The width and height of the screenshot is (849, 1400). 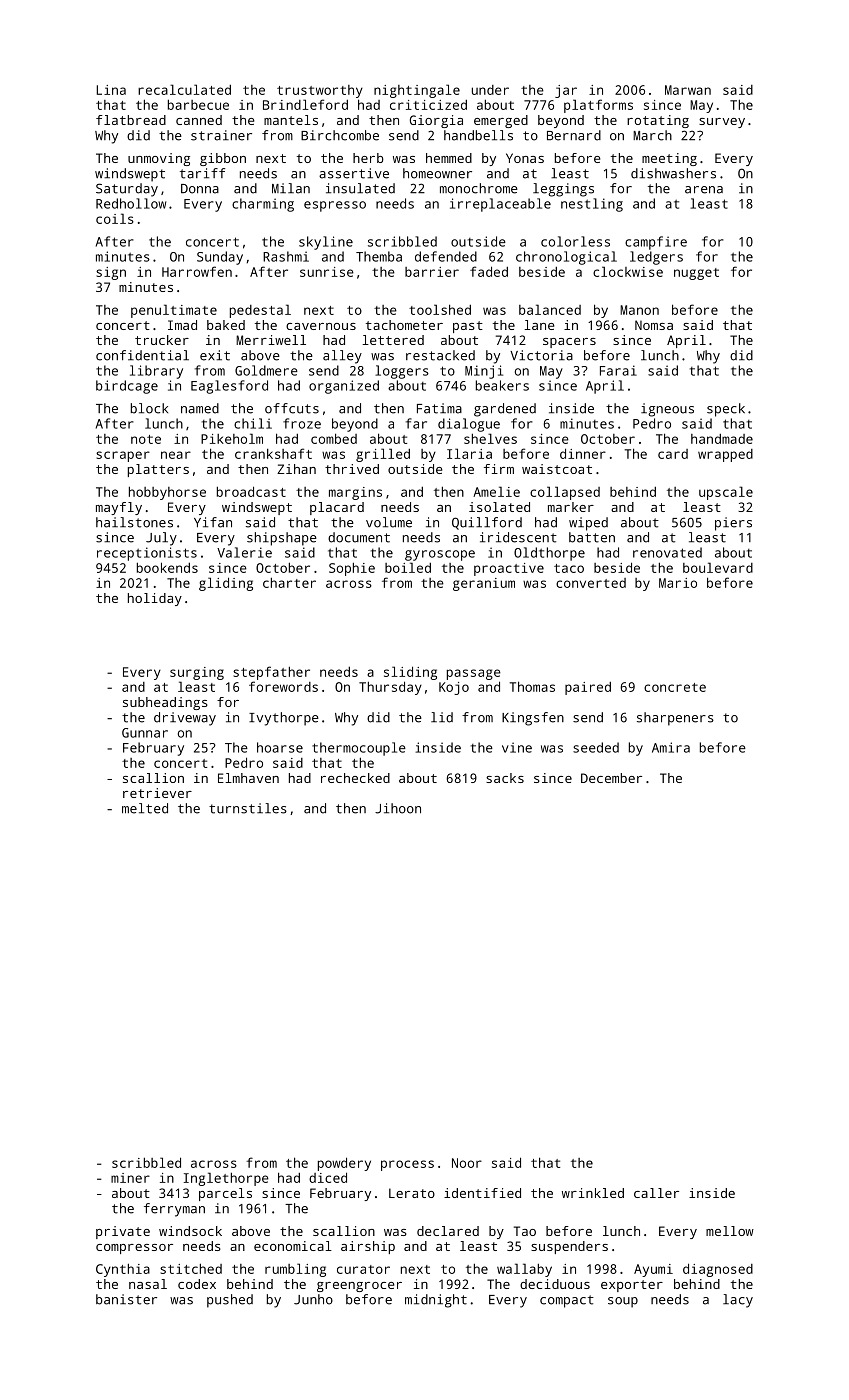 What do you see at coordinates (583, 453) in the screenshot?
I see `dinner` at bounding box center [583, 453].
